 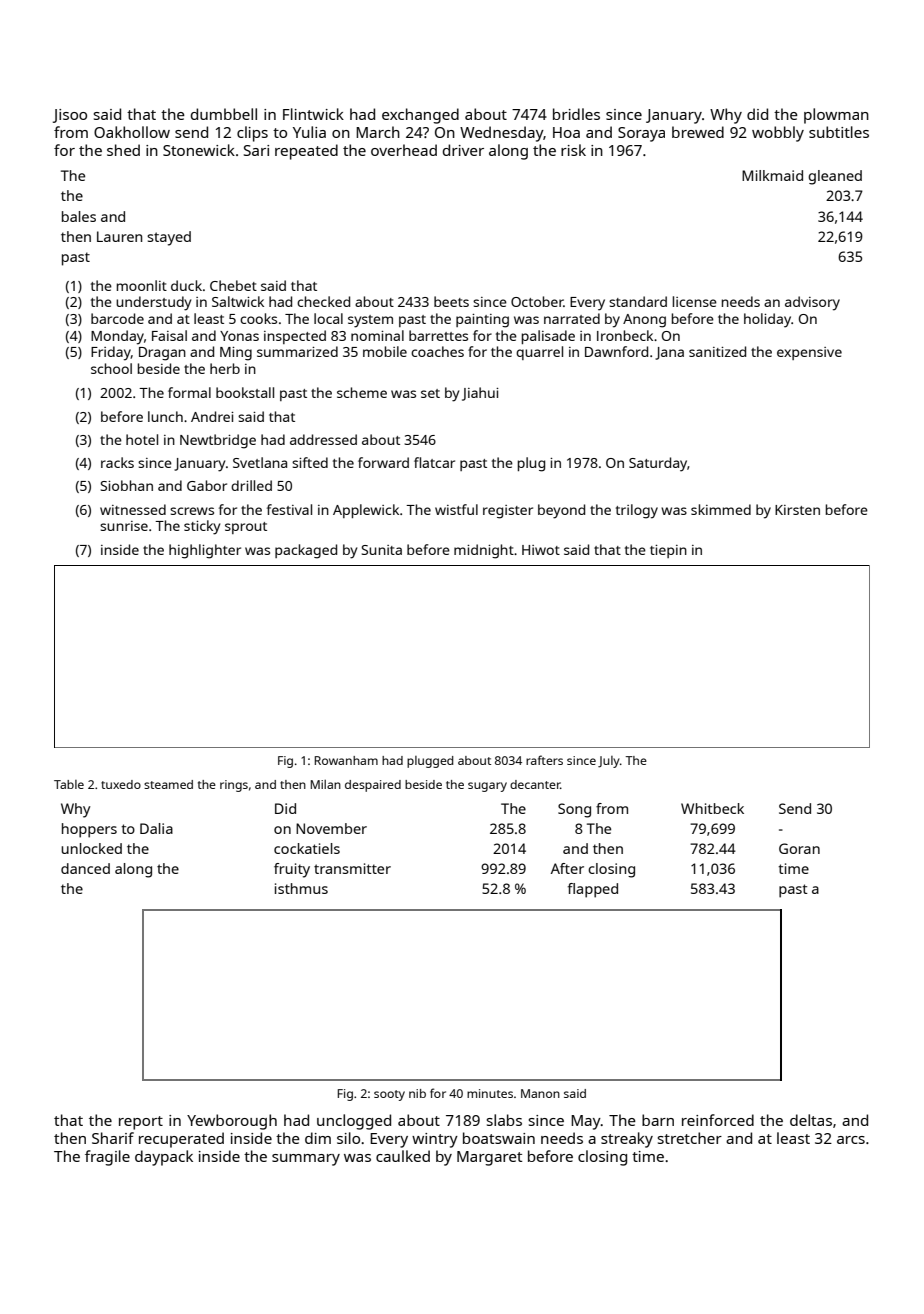 What do you see at coordinates (489, 1158) in the document?
I see `Margaret` at bounding box center [489, 1158].
